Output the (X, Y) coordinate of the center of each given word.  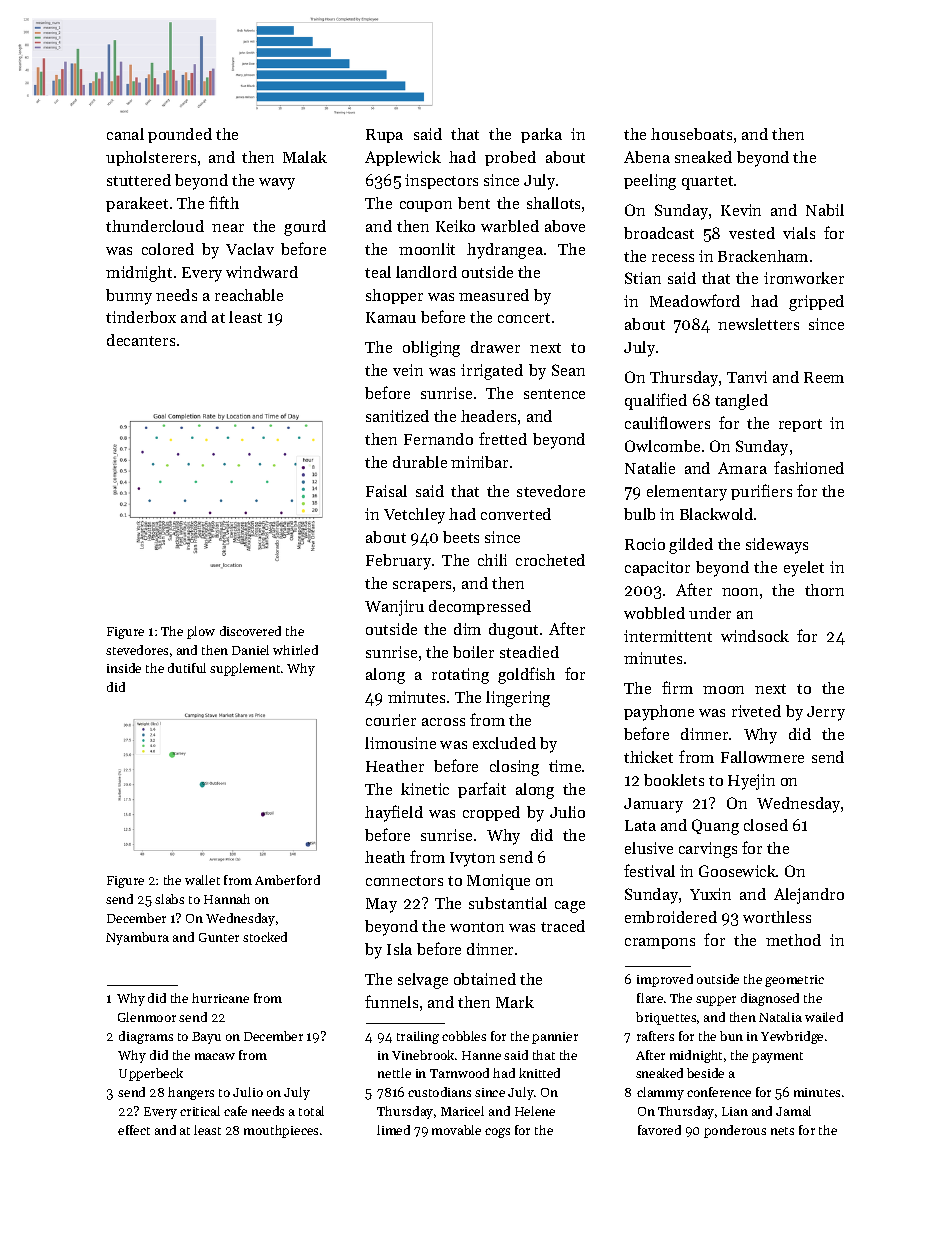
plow (201, 632)
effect (134, 1130)
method (793, 940)
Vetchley (414, 516)
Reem (824, 377)
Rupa (384, 136)
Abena (647, 157)
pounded (180, 135)
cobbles (464, 1036)
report (800, 425)
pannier (555, 1038)
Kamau (391, 317)
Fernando (438, 439)
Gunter (219, 937)
